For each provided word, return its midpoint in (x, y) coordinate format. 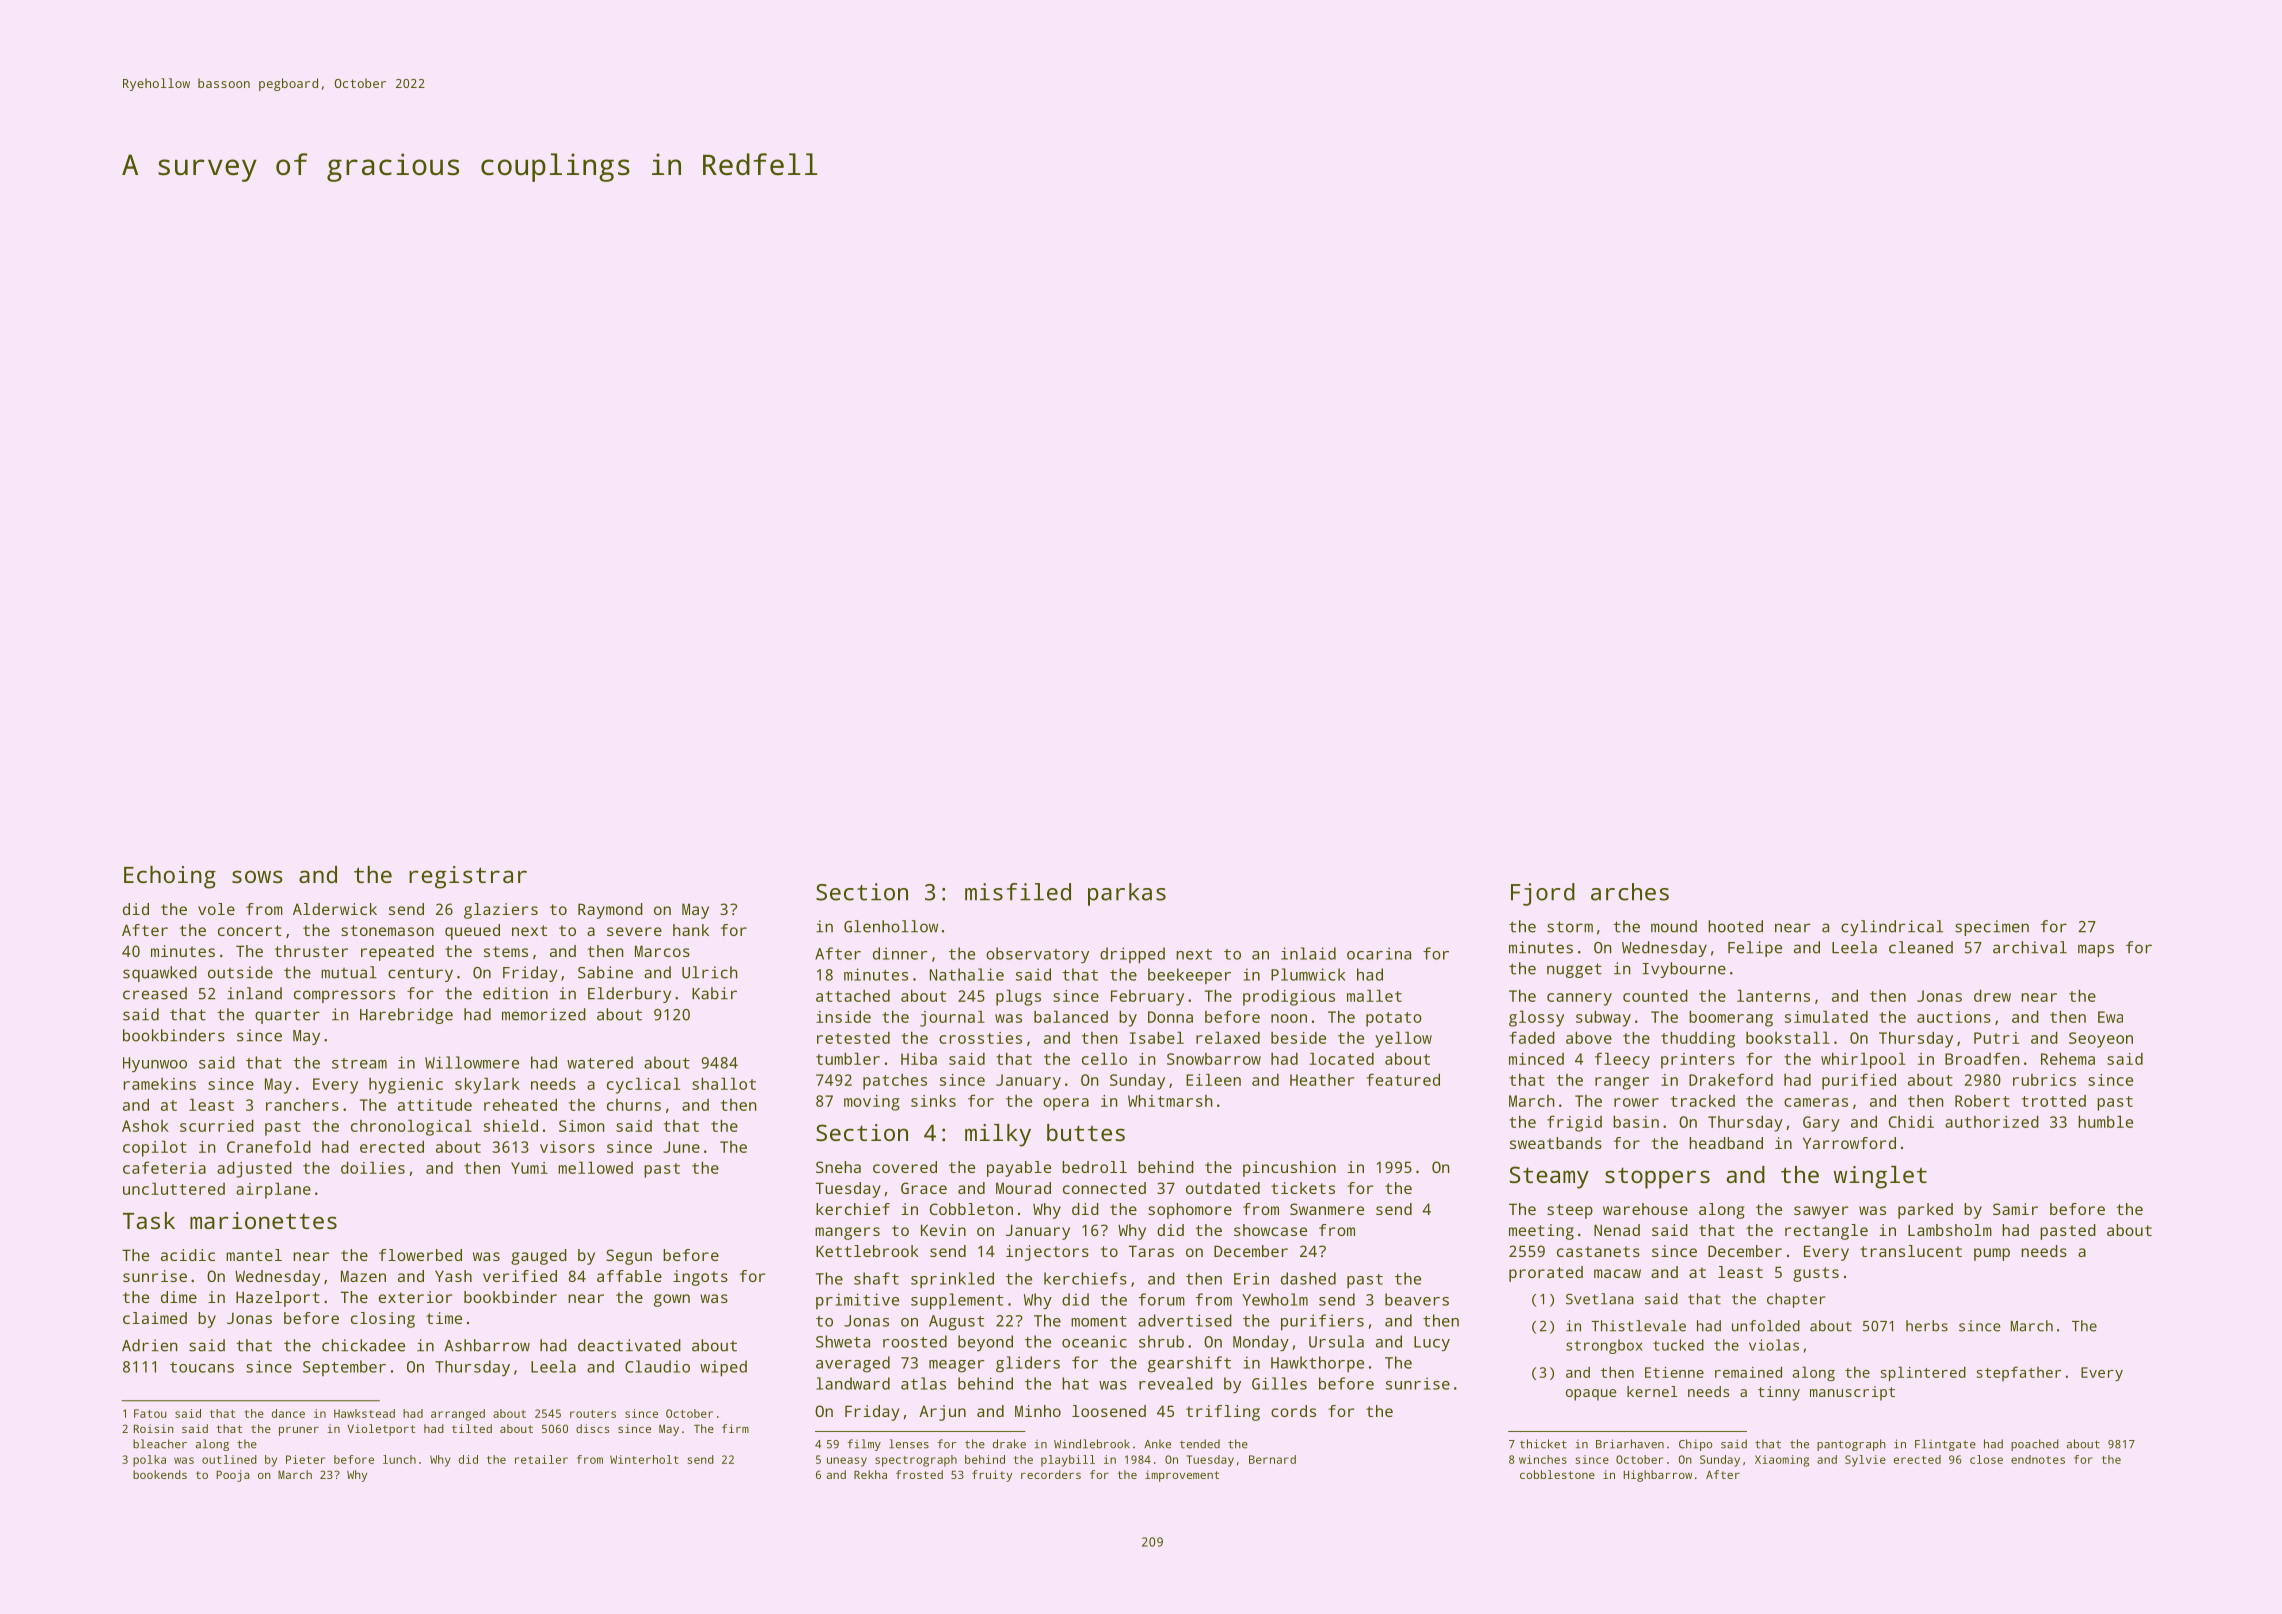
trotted (2054, 1101)
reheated (520, 1104)
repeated (397, 953)
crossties (980, 1038)
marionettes (263, 1220)
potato (1394, 1019)
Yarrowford (1849, 1143)
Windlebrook (1092, 1444)
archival (2030, 947)
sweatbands (1556, 1143)
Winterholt (644, 1459)
